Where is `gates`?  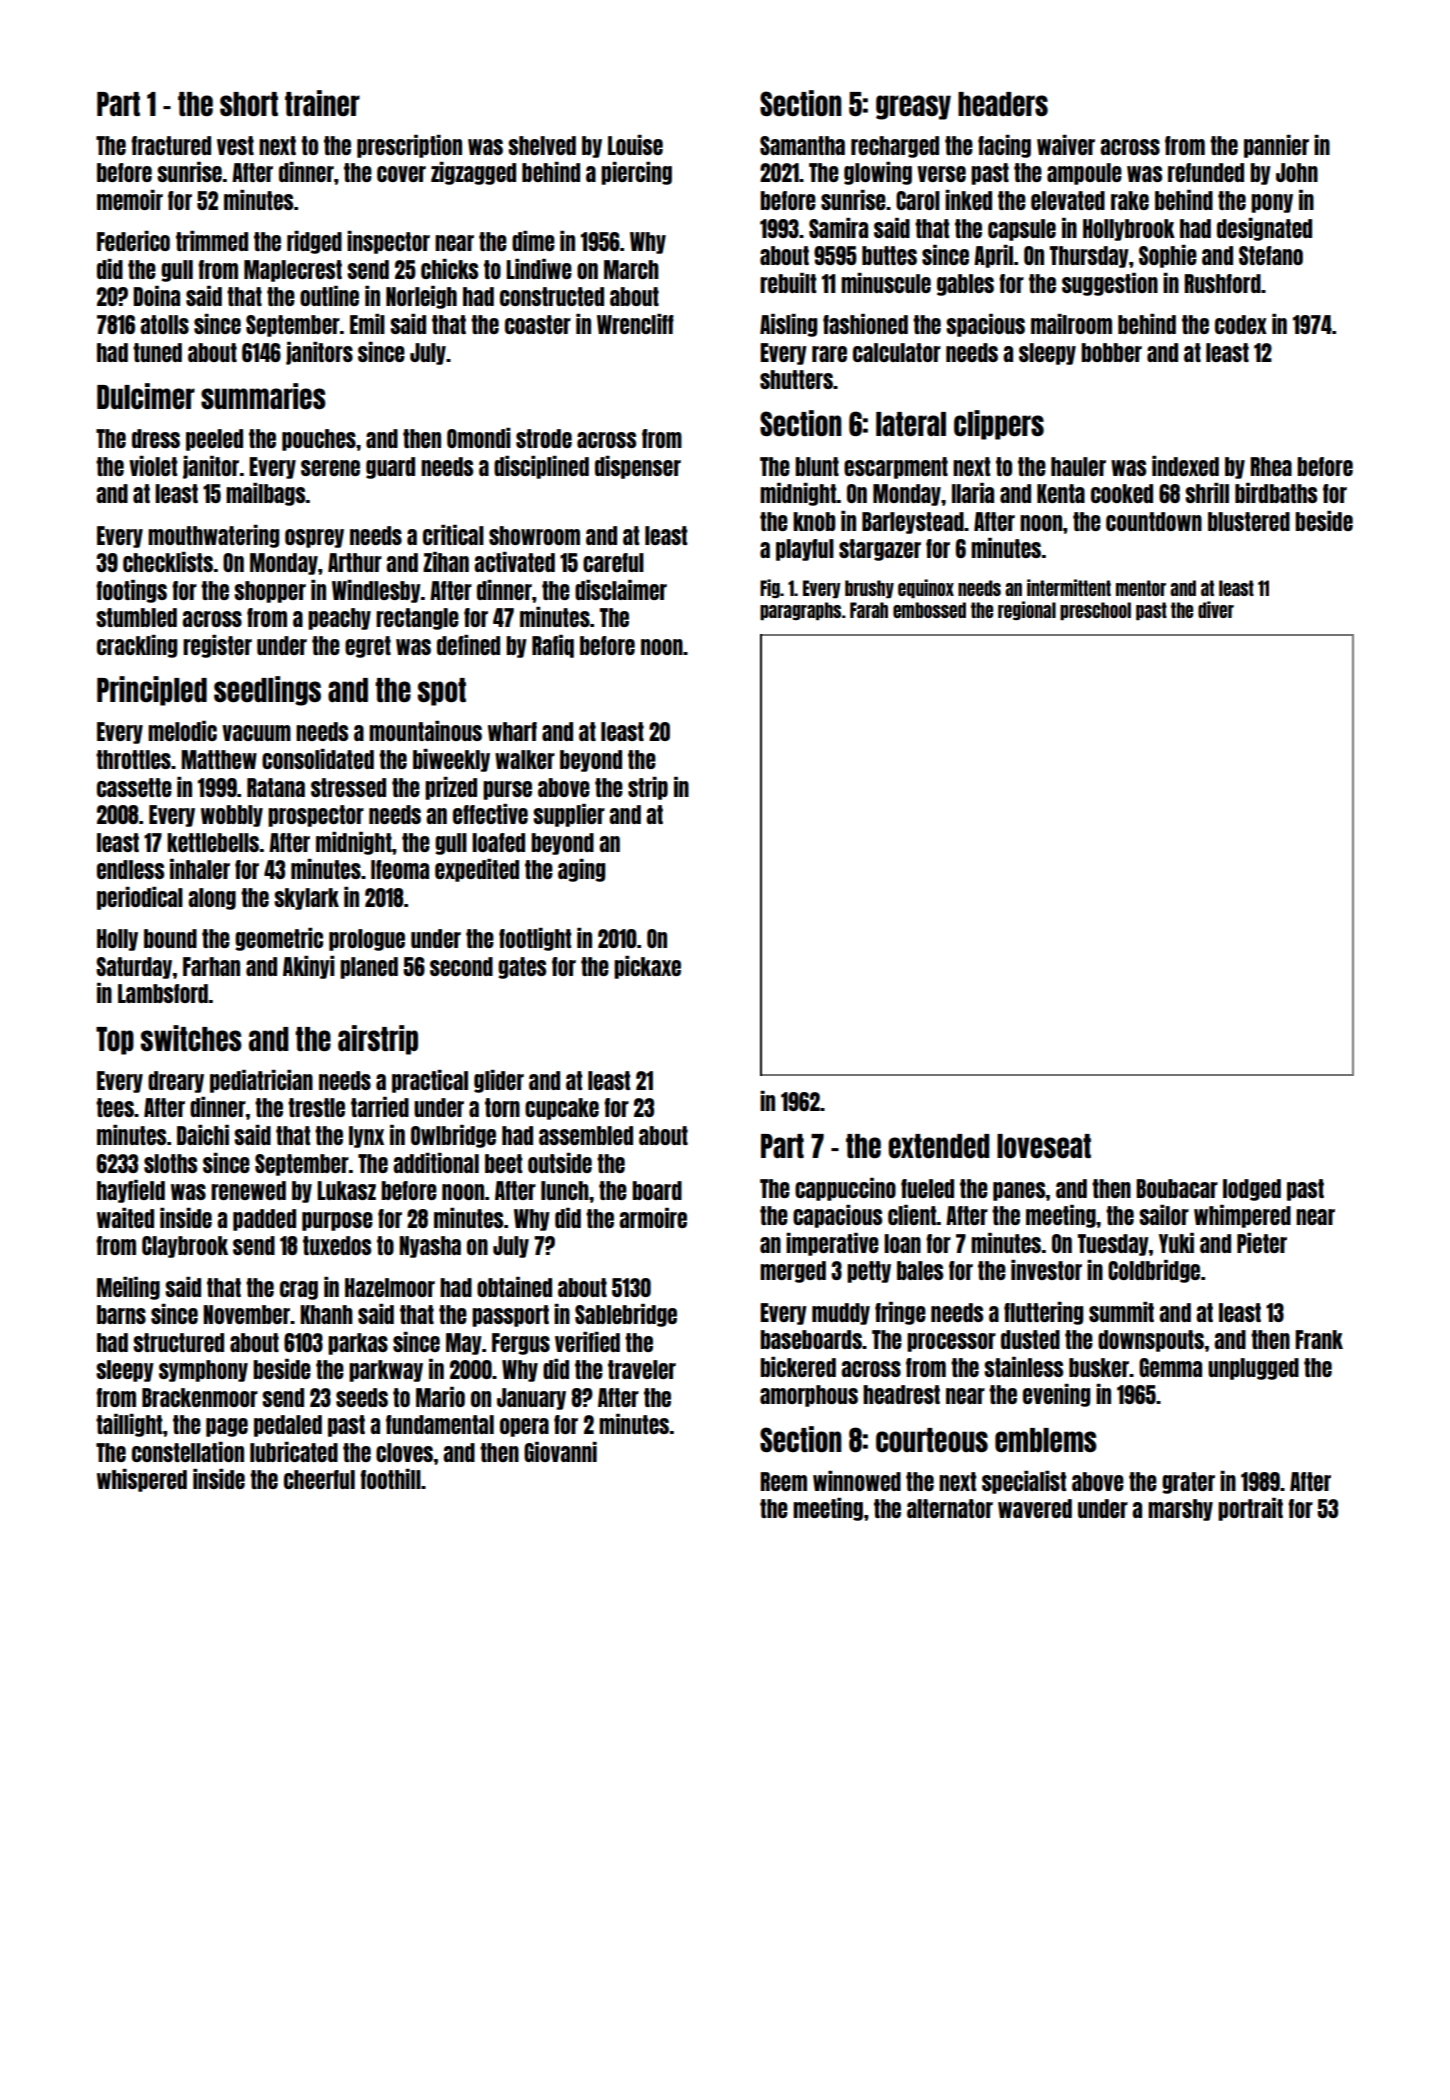 gates is located at coordinates (522, 968).
